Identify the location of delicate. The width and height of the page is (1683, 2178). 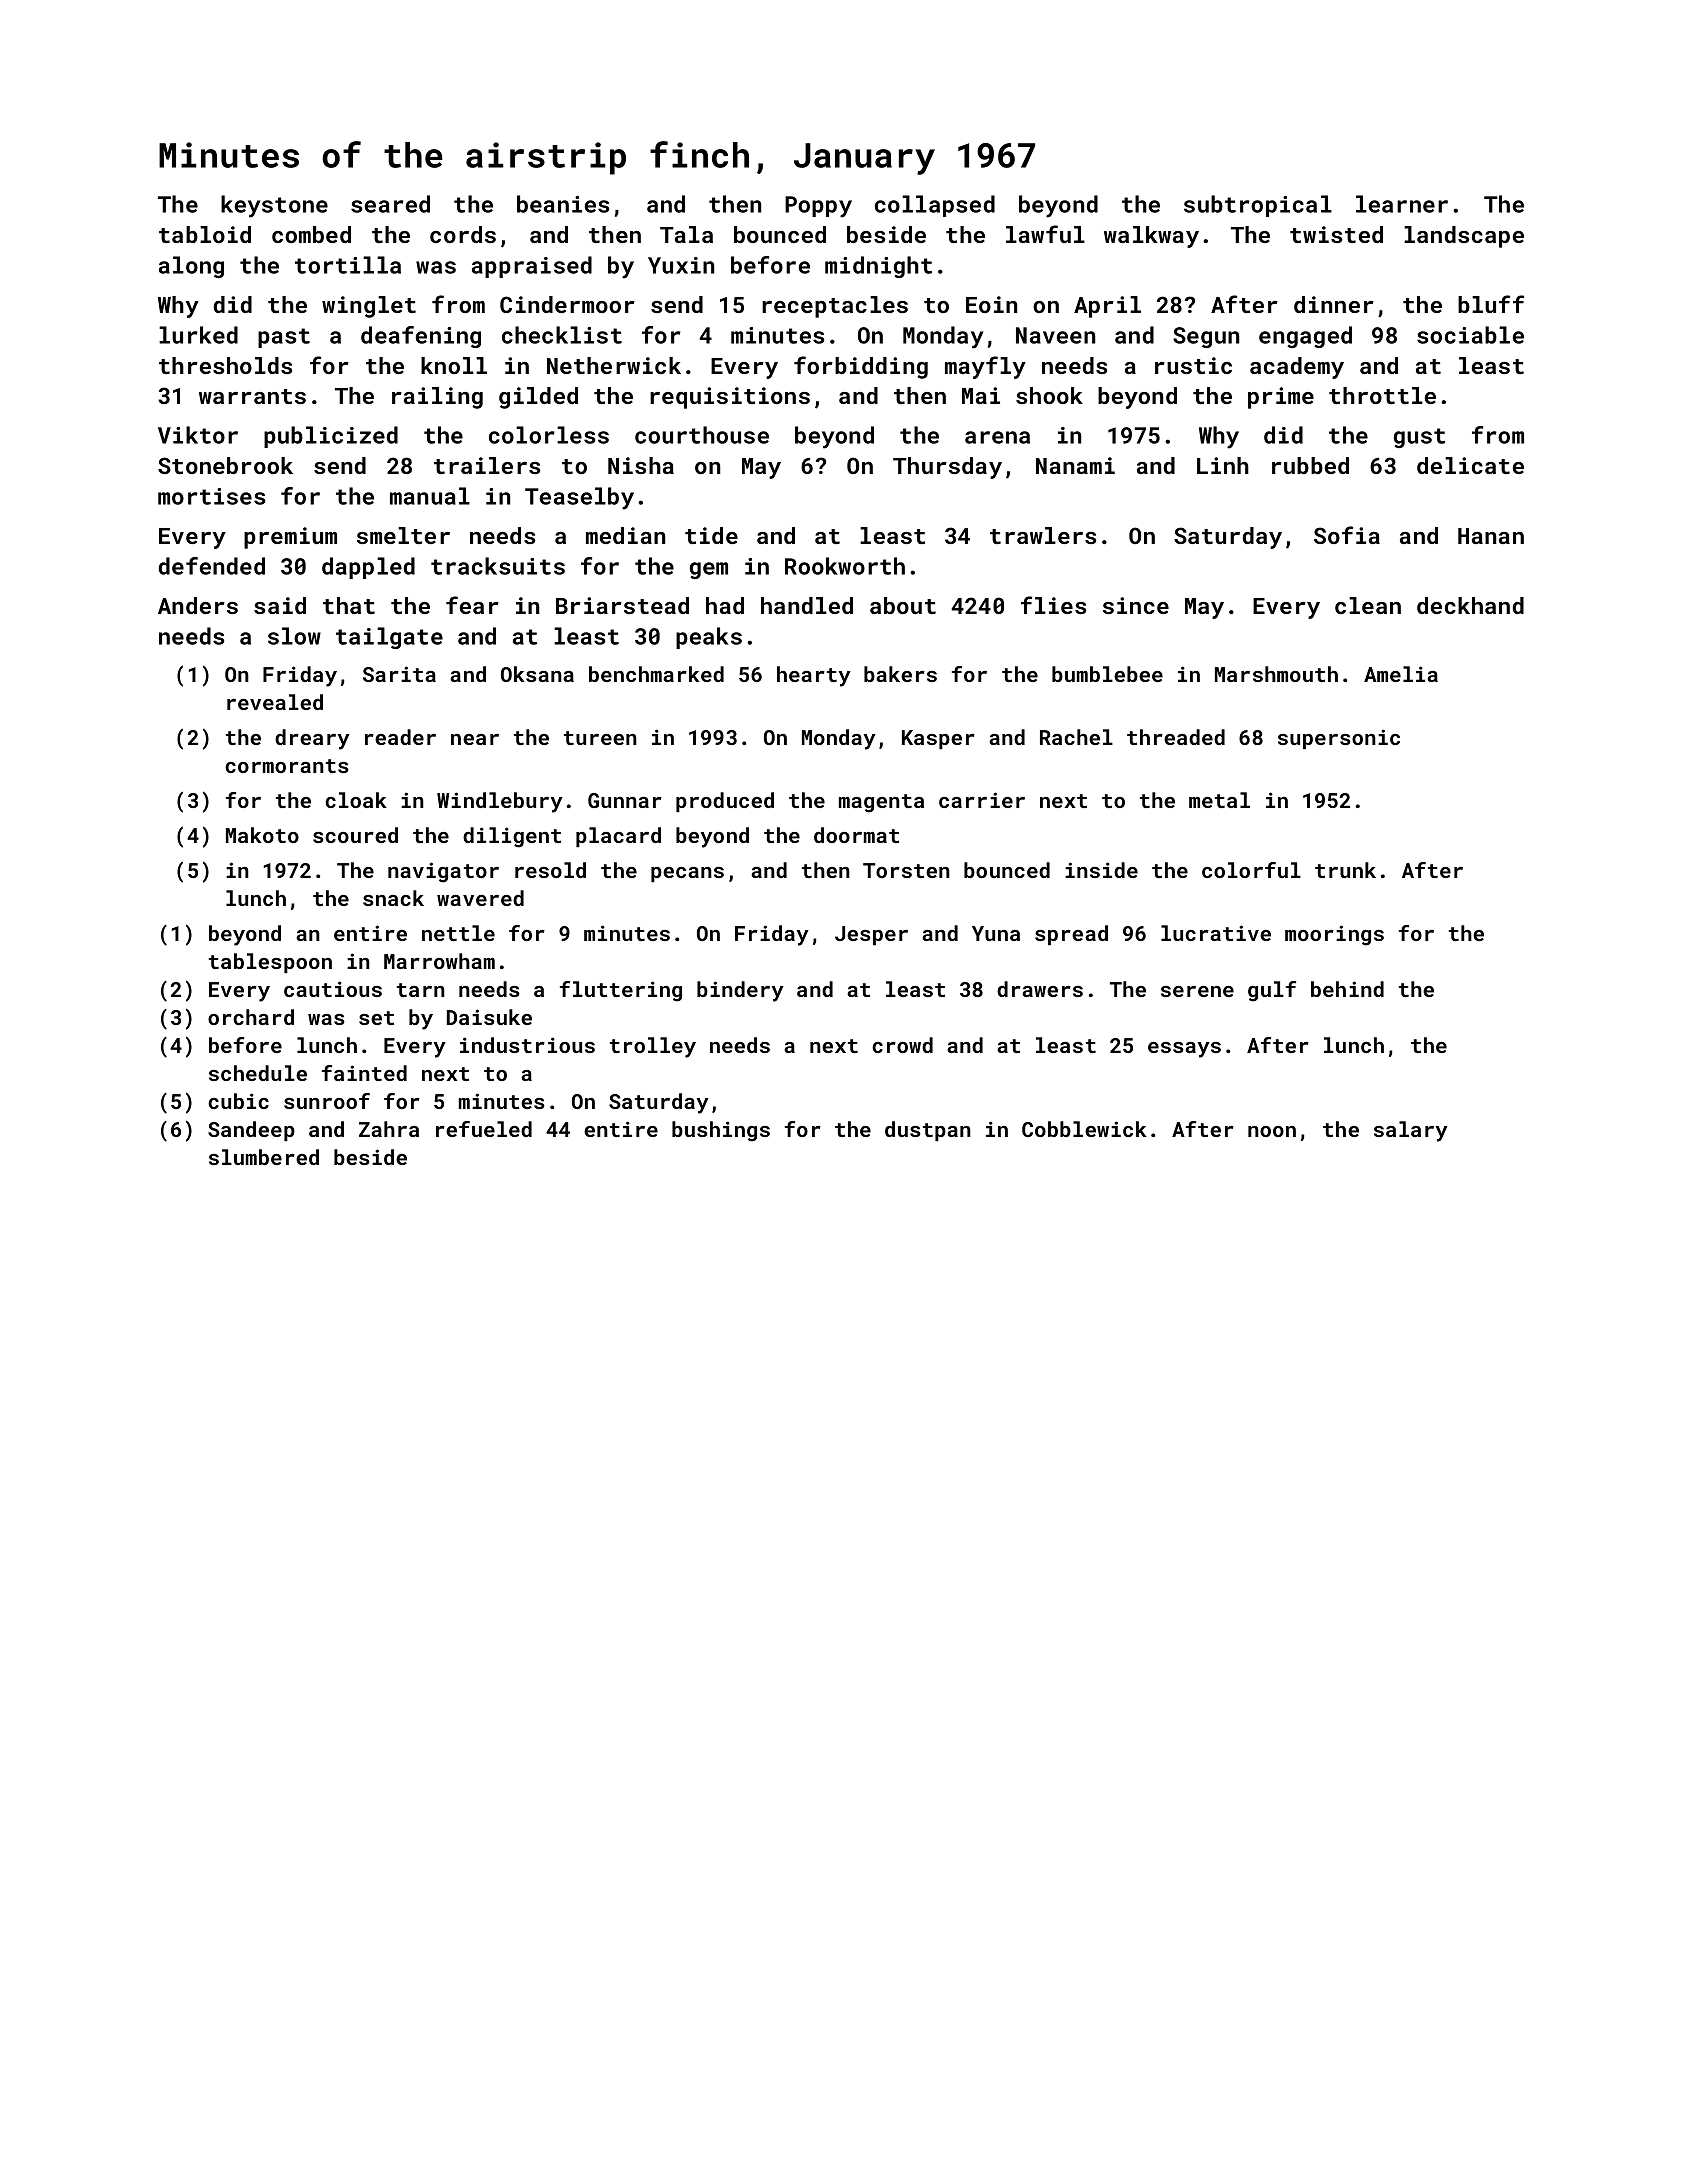
(1470, 465).
